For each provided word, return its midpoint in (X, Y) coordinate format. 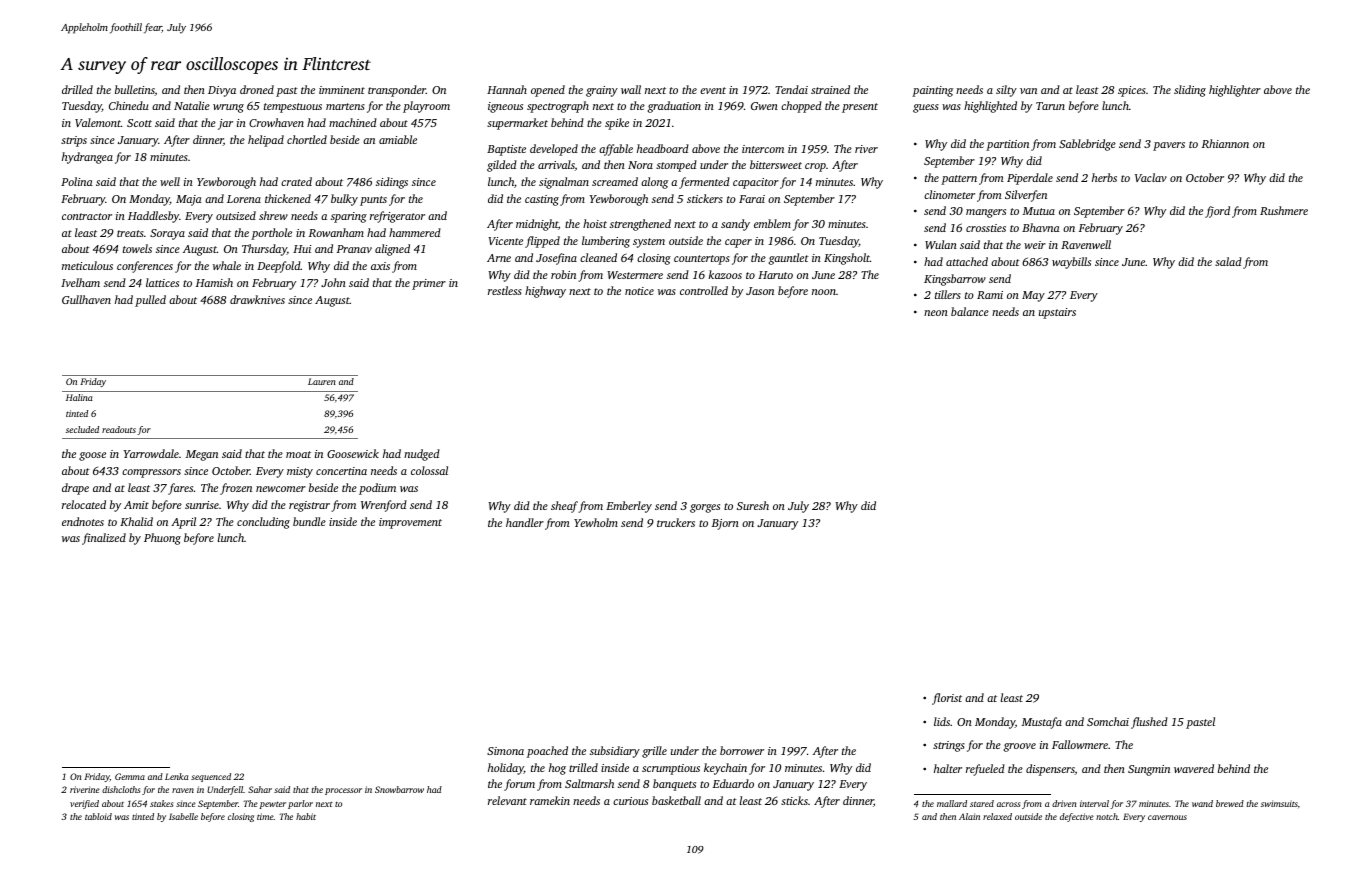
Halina (79, 397)
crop (815, 167)
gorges (705, 508)
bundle (309, 521)
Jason (760, 291)
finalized (104, 539)
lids (942, 721)
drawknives (257, 299)
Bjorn (725, 524)
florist (947, 699)
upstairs (1057, 313)
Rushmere (1284, 210)
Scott (139, 123)
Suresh (753, 505)
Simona (505, 751)
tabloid (98, 816)
